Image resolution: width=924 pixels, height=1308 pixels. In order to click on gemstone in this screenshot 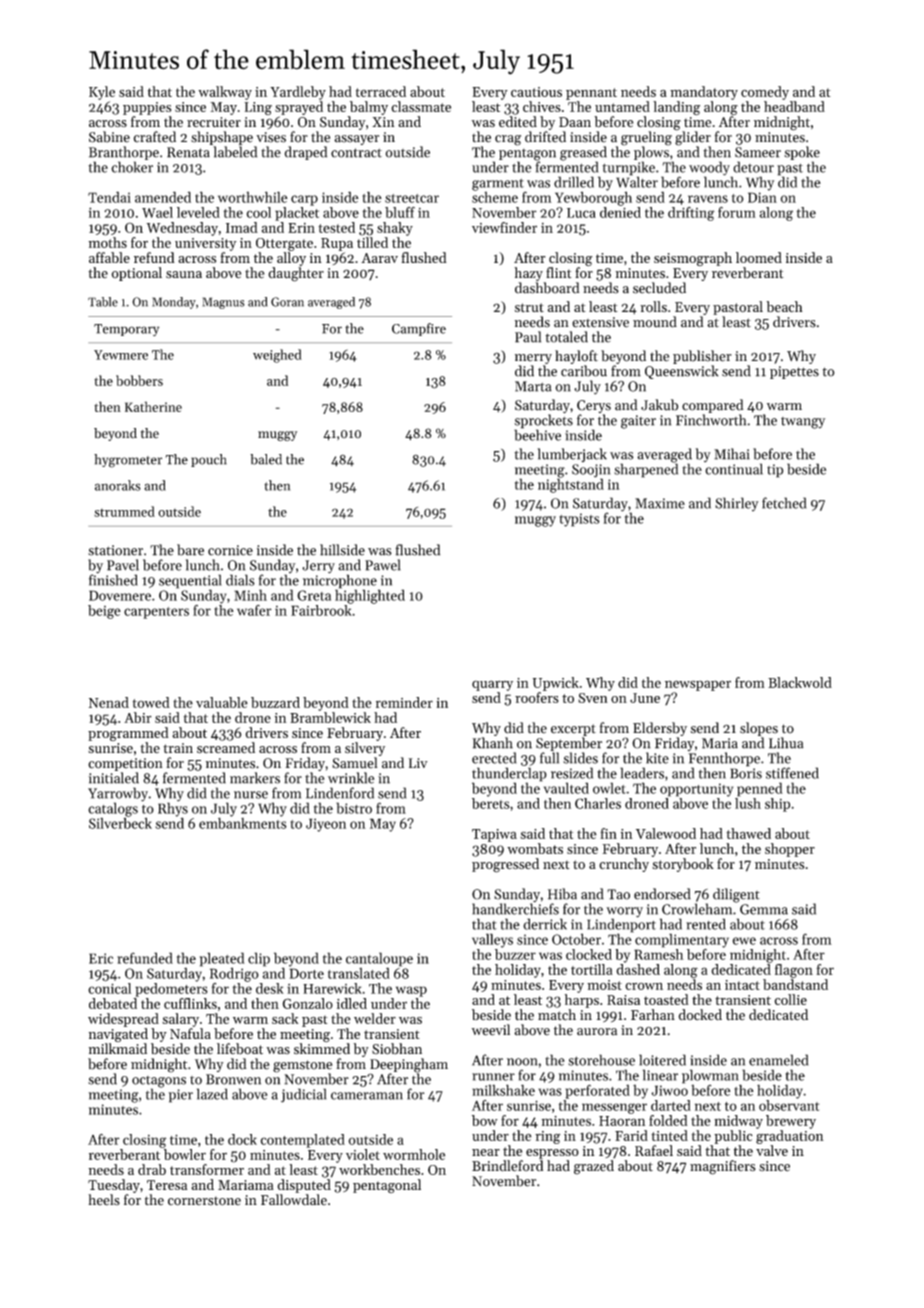, I will do `click(302, 1066)`.
